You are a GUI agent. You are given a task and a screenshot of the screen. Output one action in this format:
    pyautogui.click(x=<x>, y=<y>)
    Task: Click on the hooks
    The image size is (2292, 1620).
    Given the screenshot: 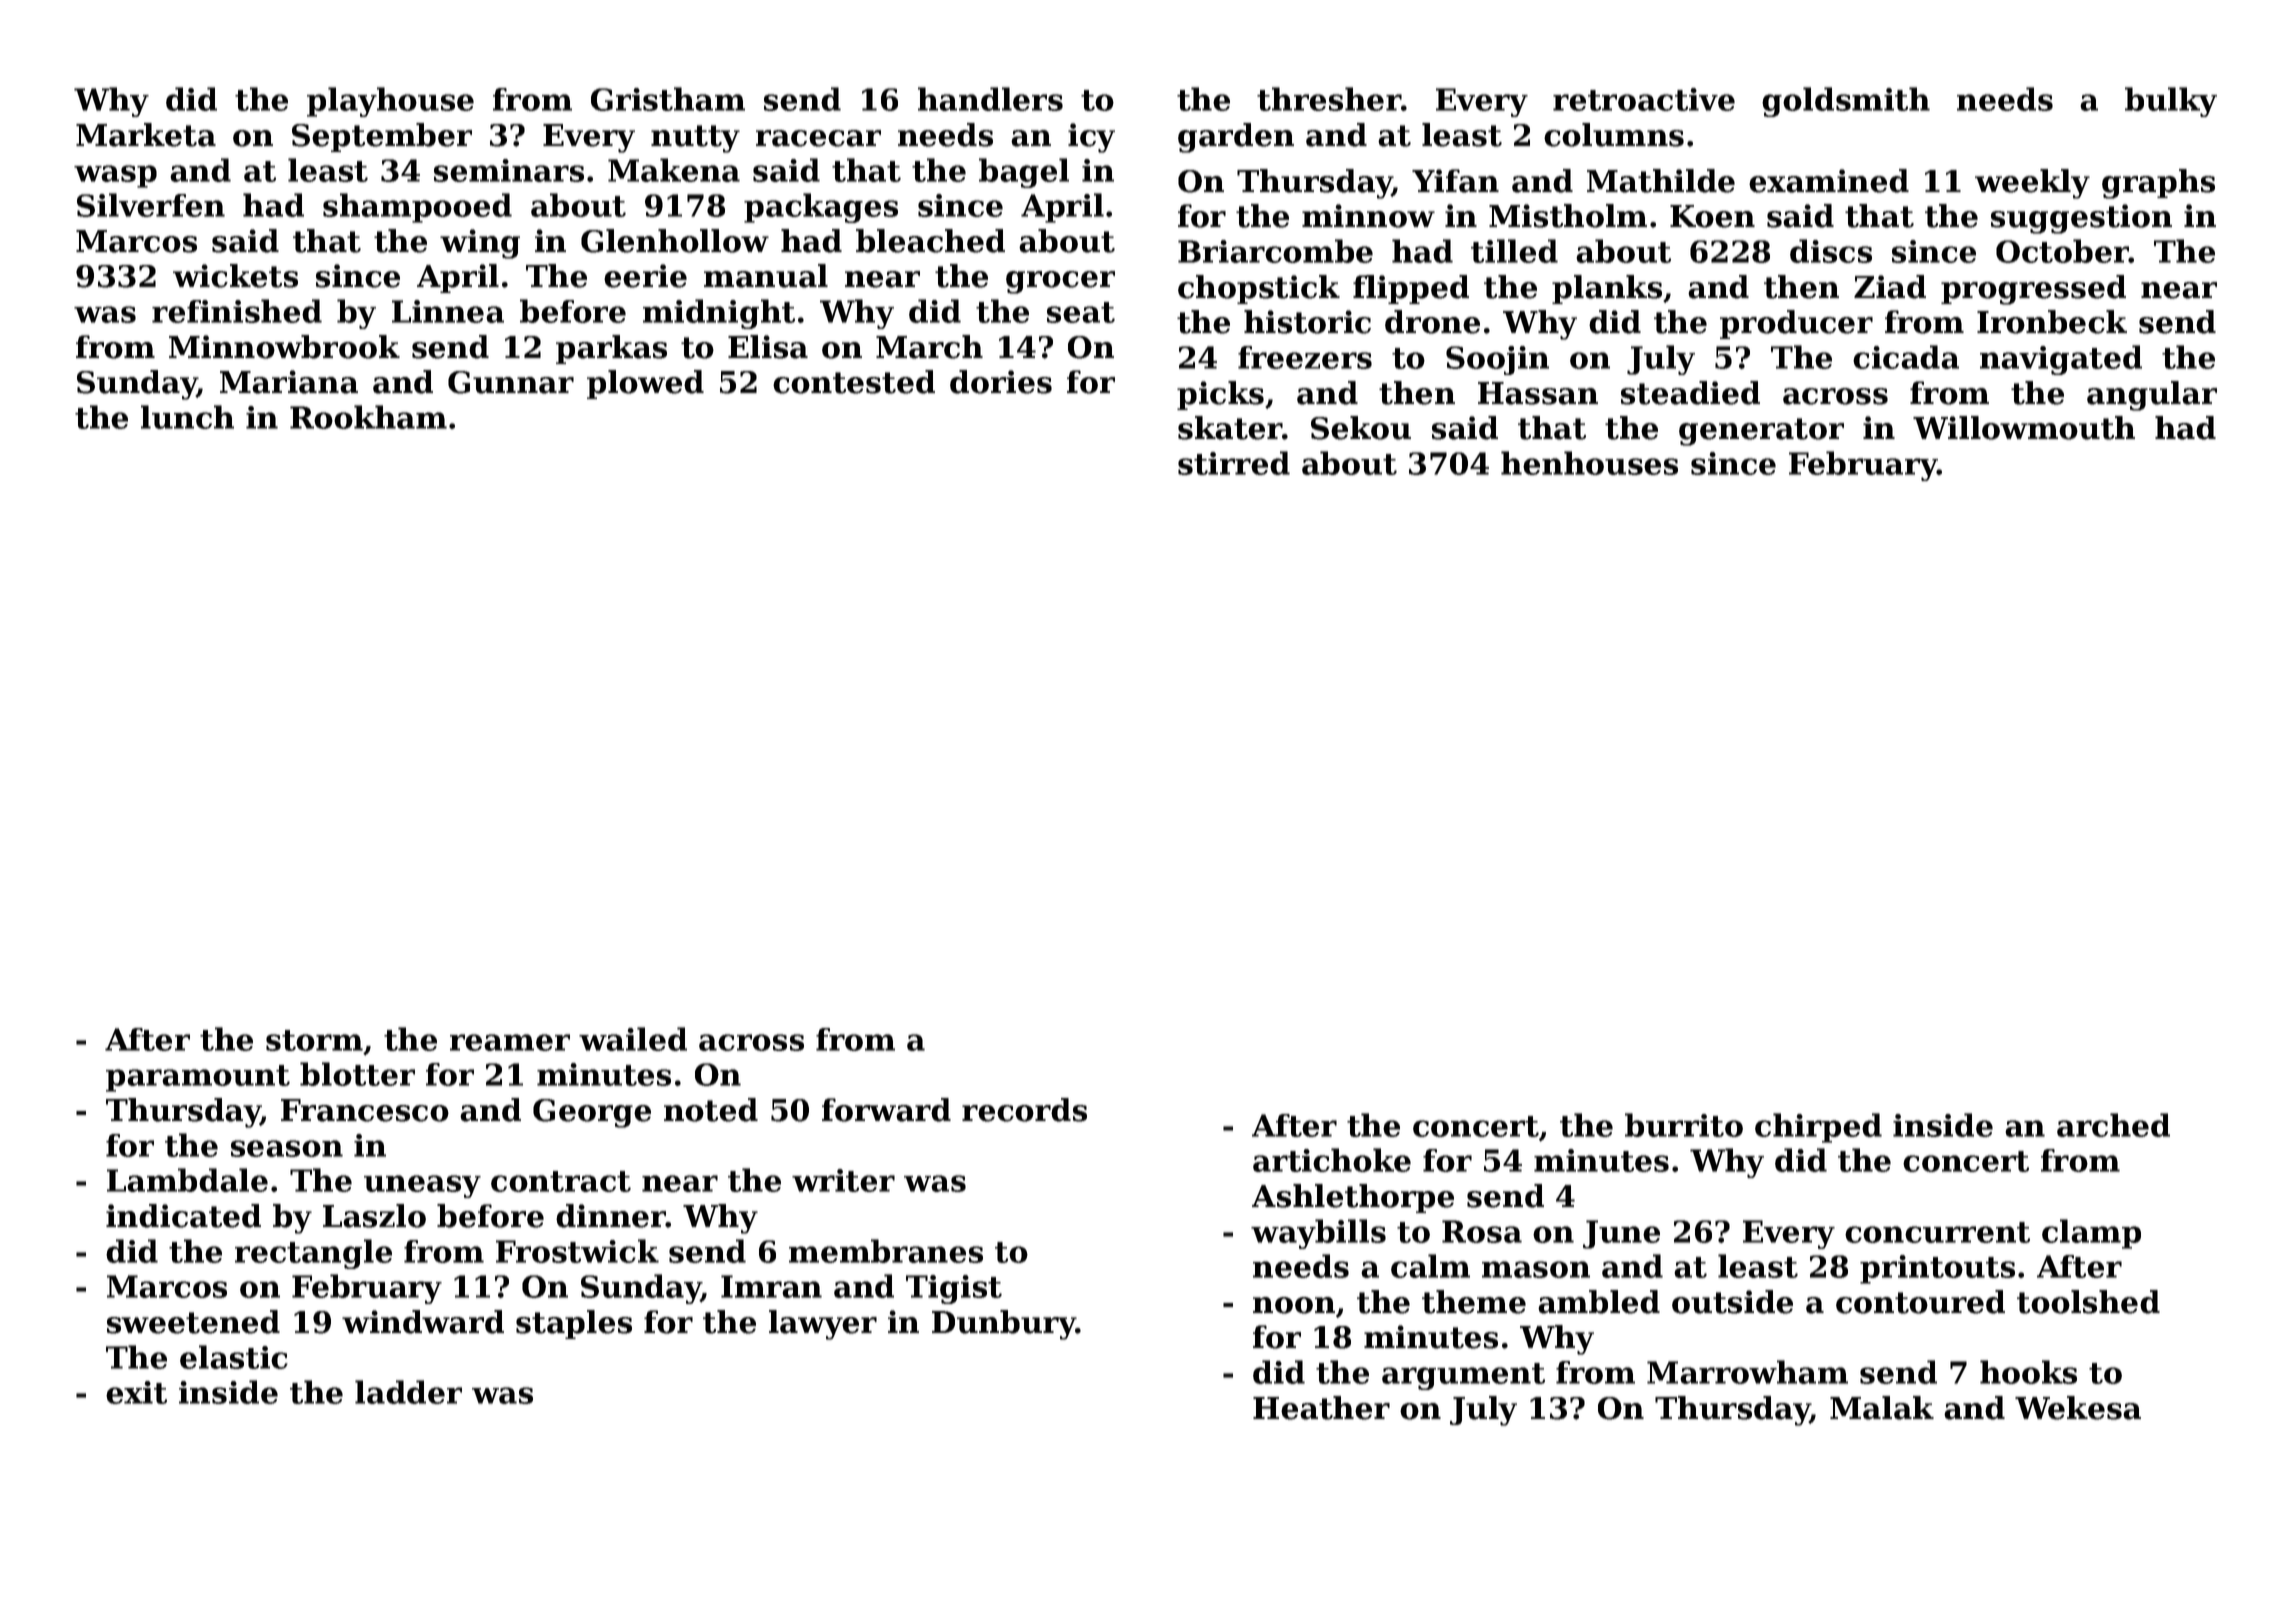 What is the action you would take?
    pyautogui.click(x=2028, y=1372)
